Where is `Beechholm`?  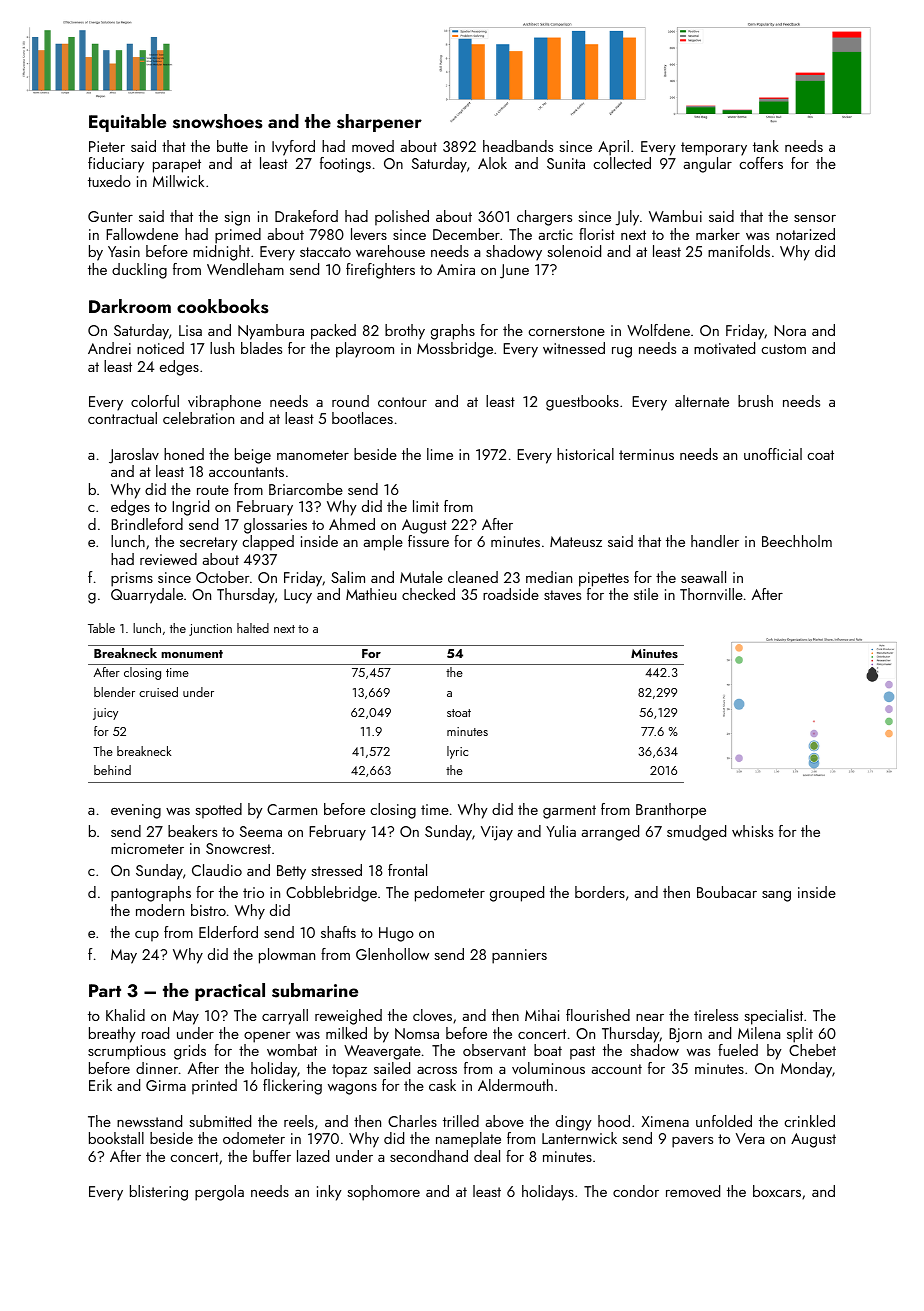
Beechholm is located at coordinates (797, 541).
